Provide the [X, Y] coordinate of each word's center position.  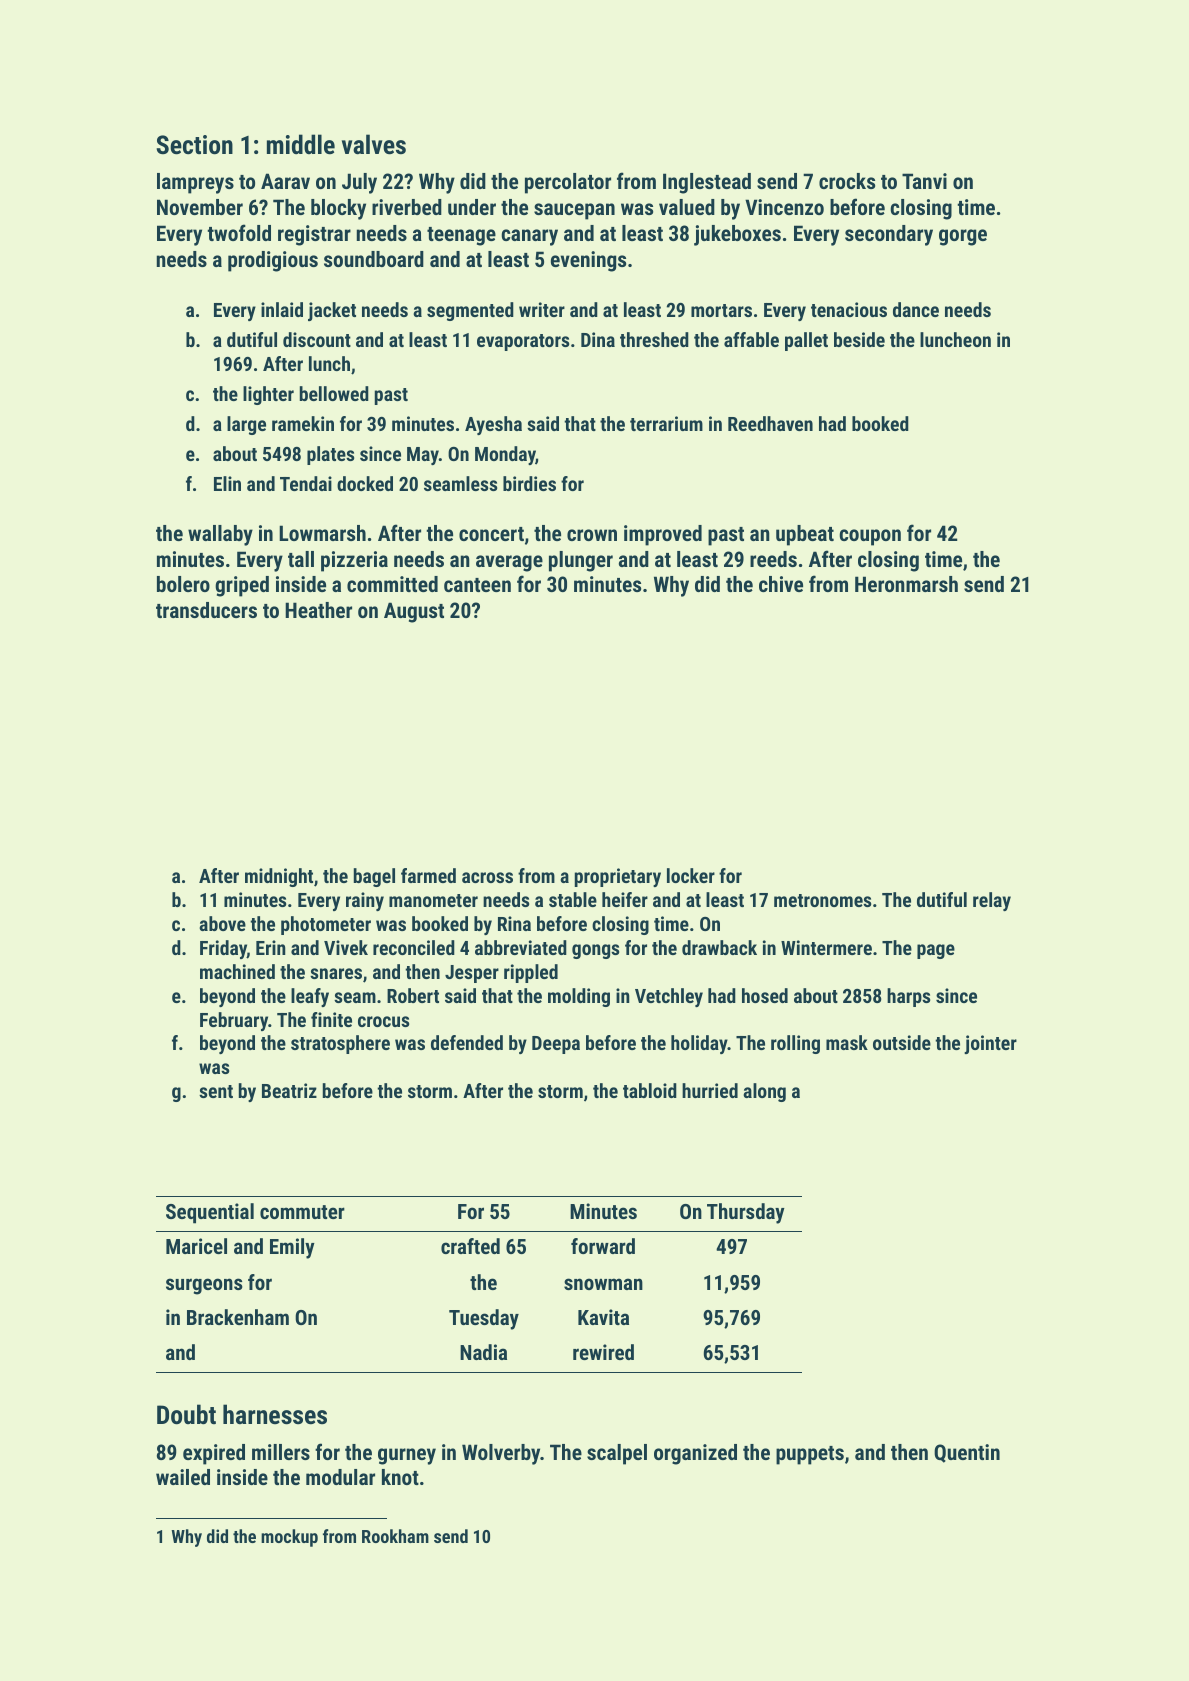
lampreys [195, 183]
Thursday [746, 1213]
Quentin [967, 1453]
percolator [568, 183]
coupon [870, 537]
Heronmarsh [906, 584]
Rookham [395, 1536]
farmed [428, 875]
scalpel [617, 1454]
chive [781, 584]
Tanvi [924, 181]
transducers [206, 610]
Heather [318, 610]
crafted [470, 1246]
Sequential [210, 1213]
